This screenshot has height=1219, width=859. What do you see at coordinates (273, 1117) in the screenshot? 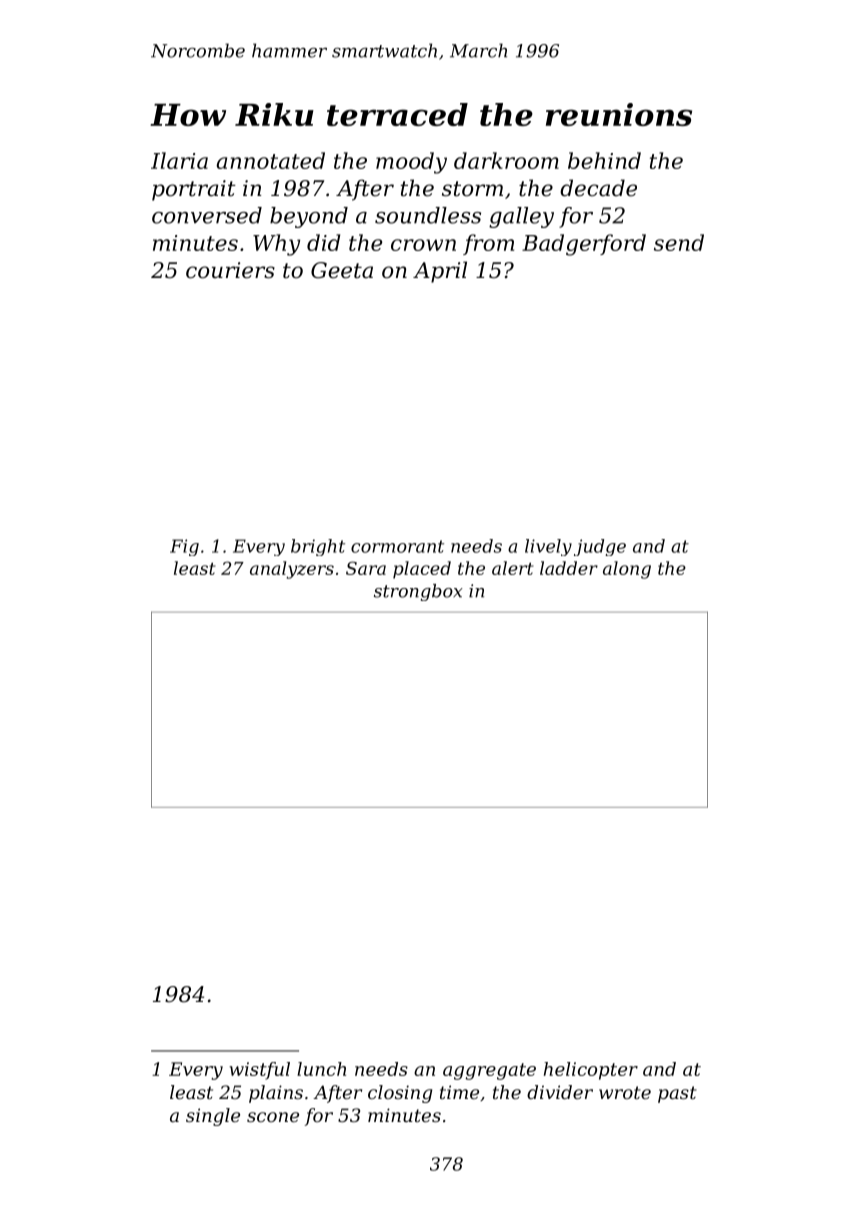
I see `scone` at bounding box center [273, 1117].
